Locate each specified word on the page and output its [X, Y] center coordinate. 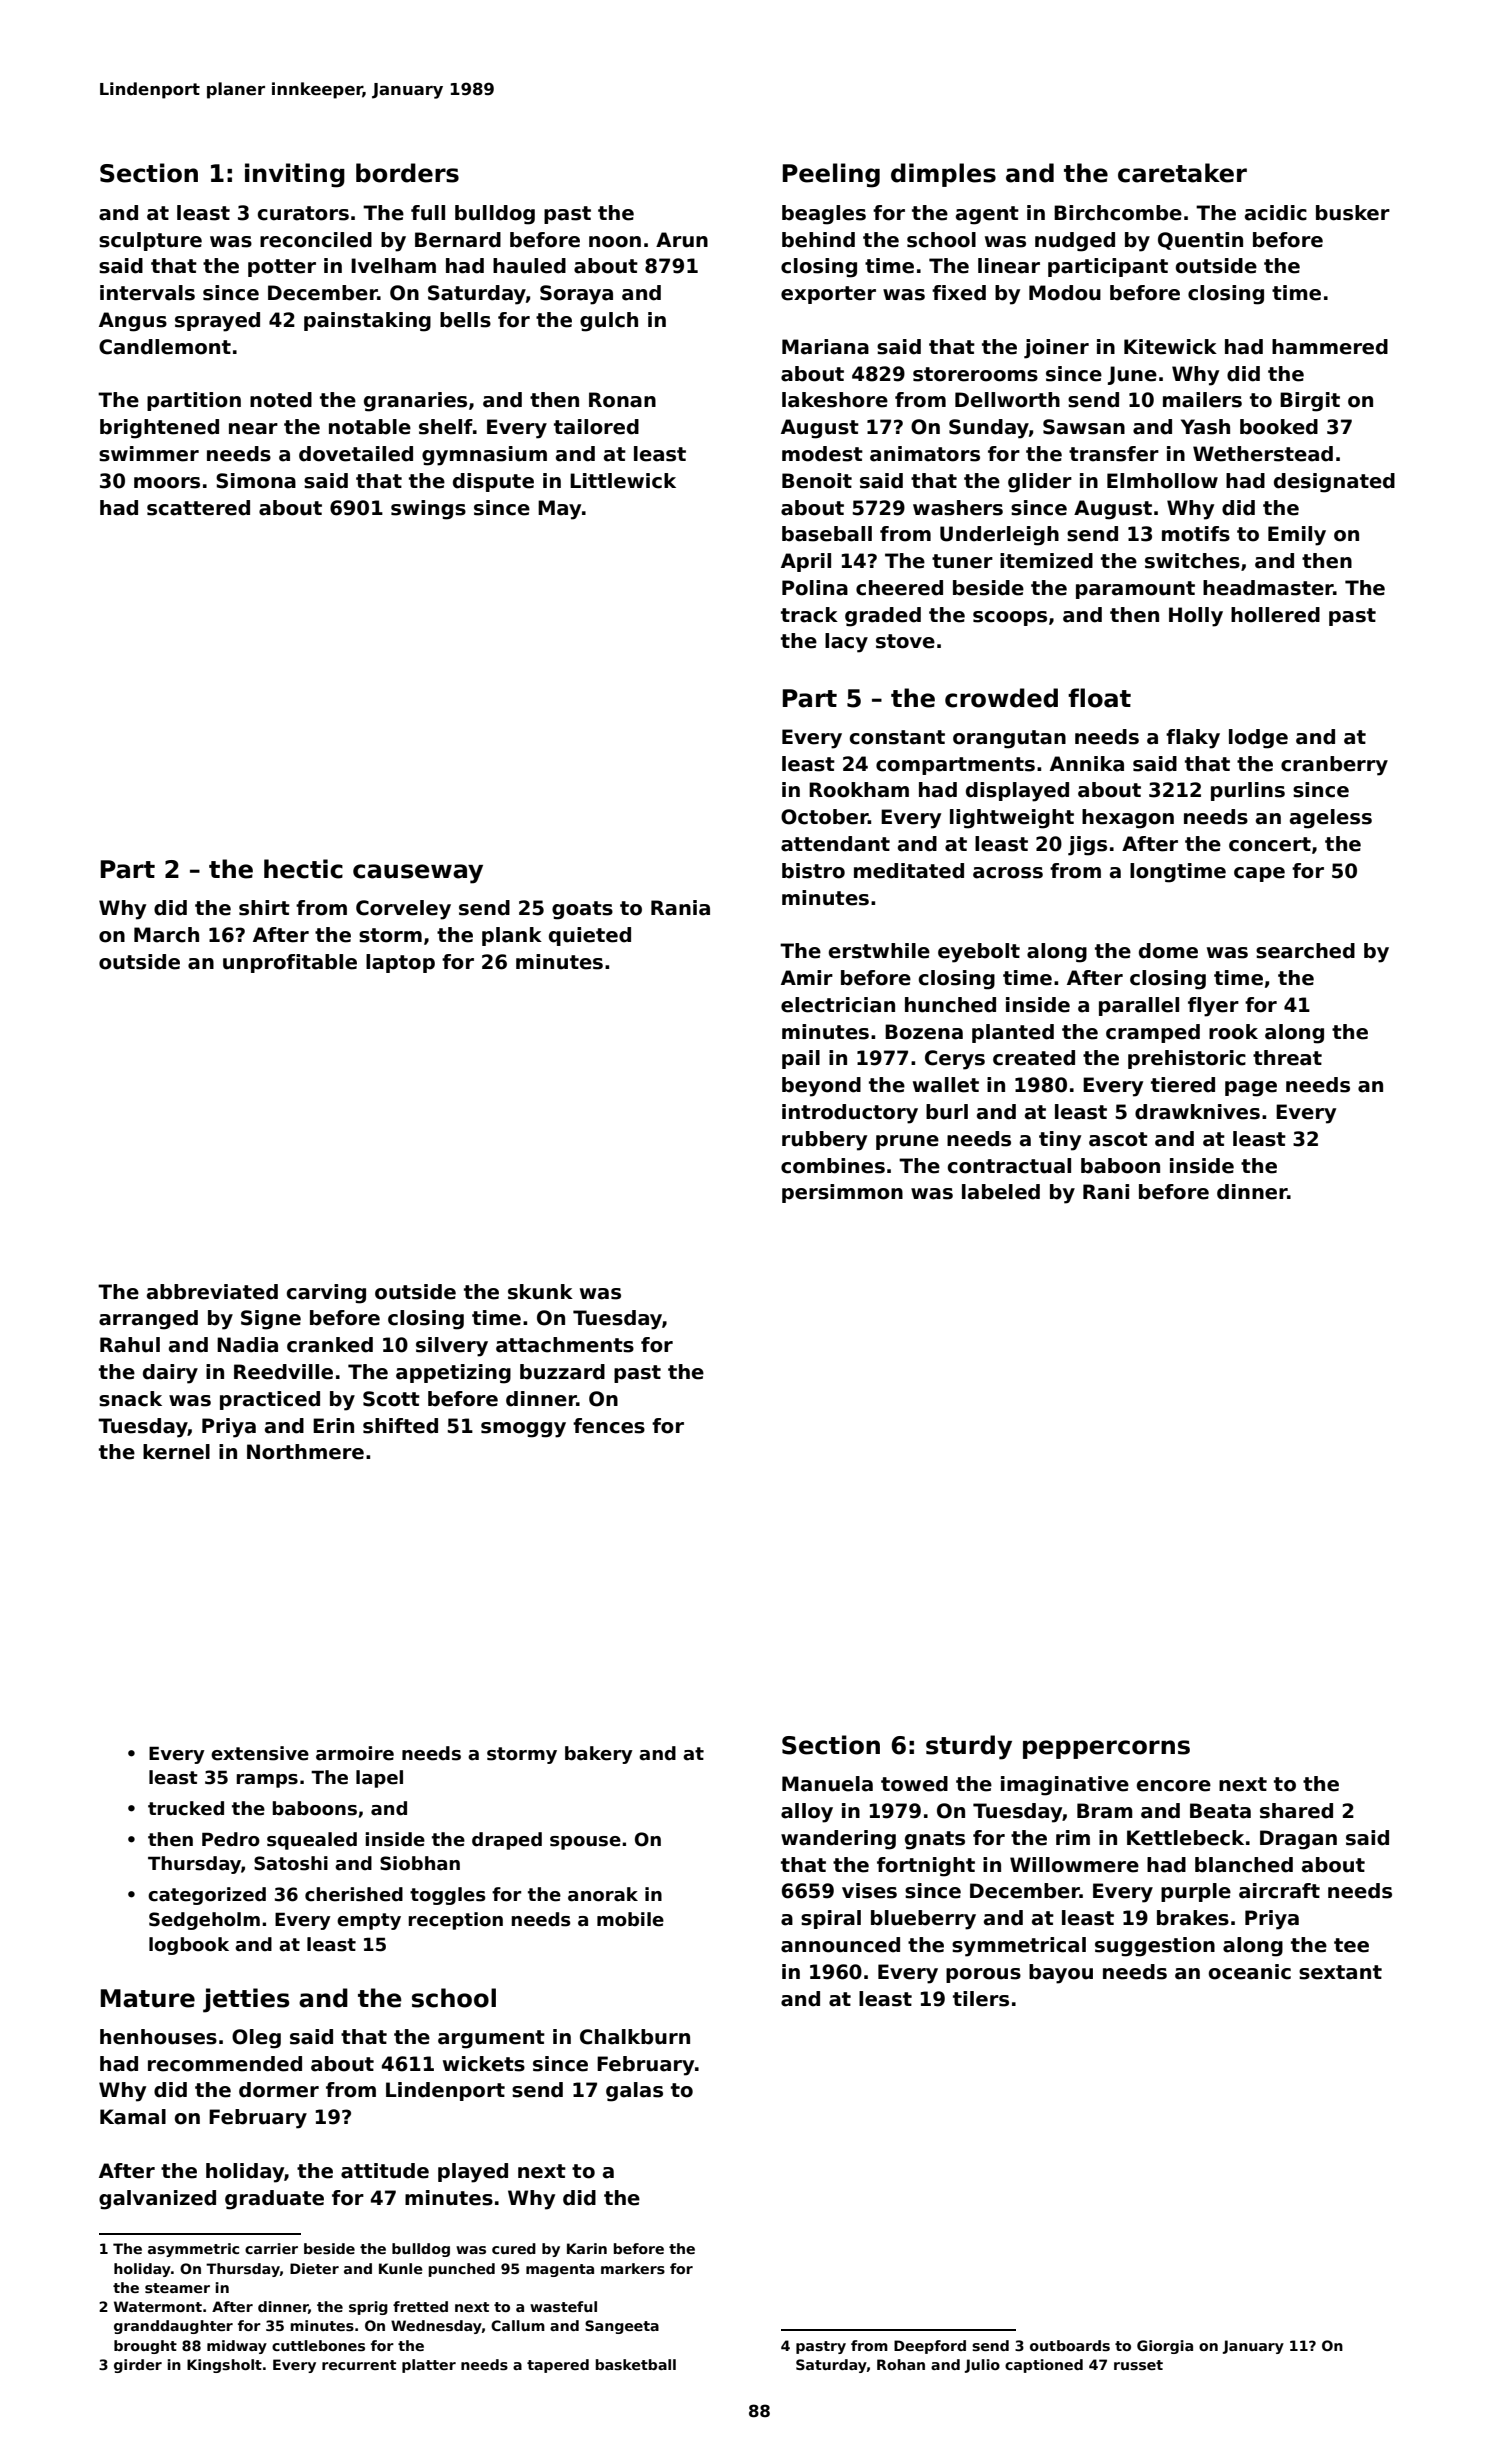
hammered [1330, 347]
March [166, 935]
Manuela [827, 1784]
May [559, 510]
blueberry [923, 1920]
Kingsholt [224, 2366]
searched [1305, 951]
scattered [198, 508]
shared [1296, 1811]
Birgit [1310, 402]
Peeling [831, 175]
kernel [176, 1452]
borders [407, 173]
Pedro [231, 1839]
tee [1351, 1945]
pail [801, 1059]
